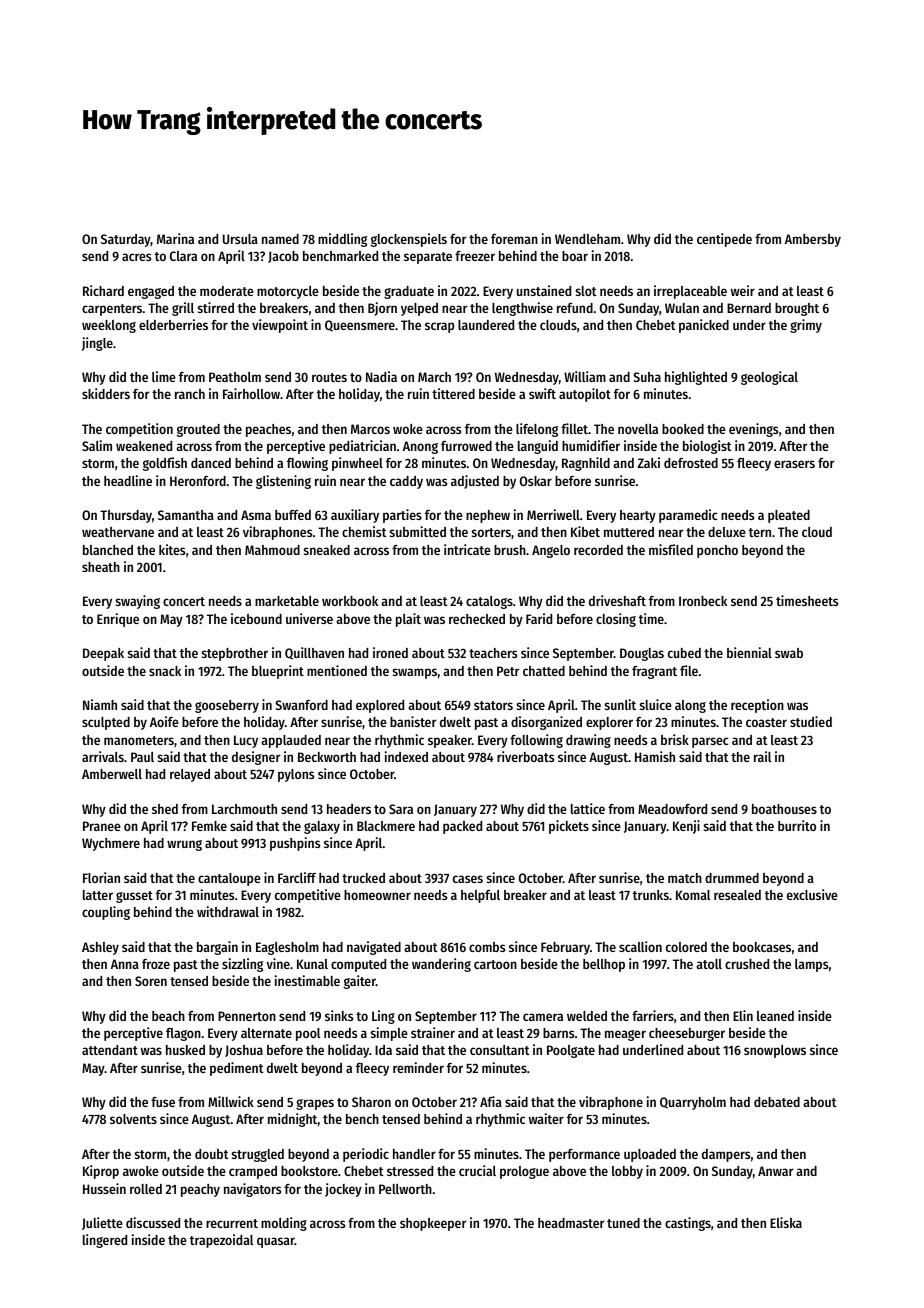  Describe the element at coordinates (209, 826) in the document. I see `Femke` at that location.
